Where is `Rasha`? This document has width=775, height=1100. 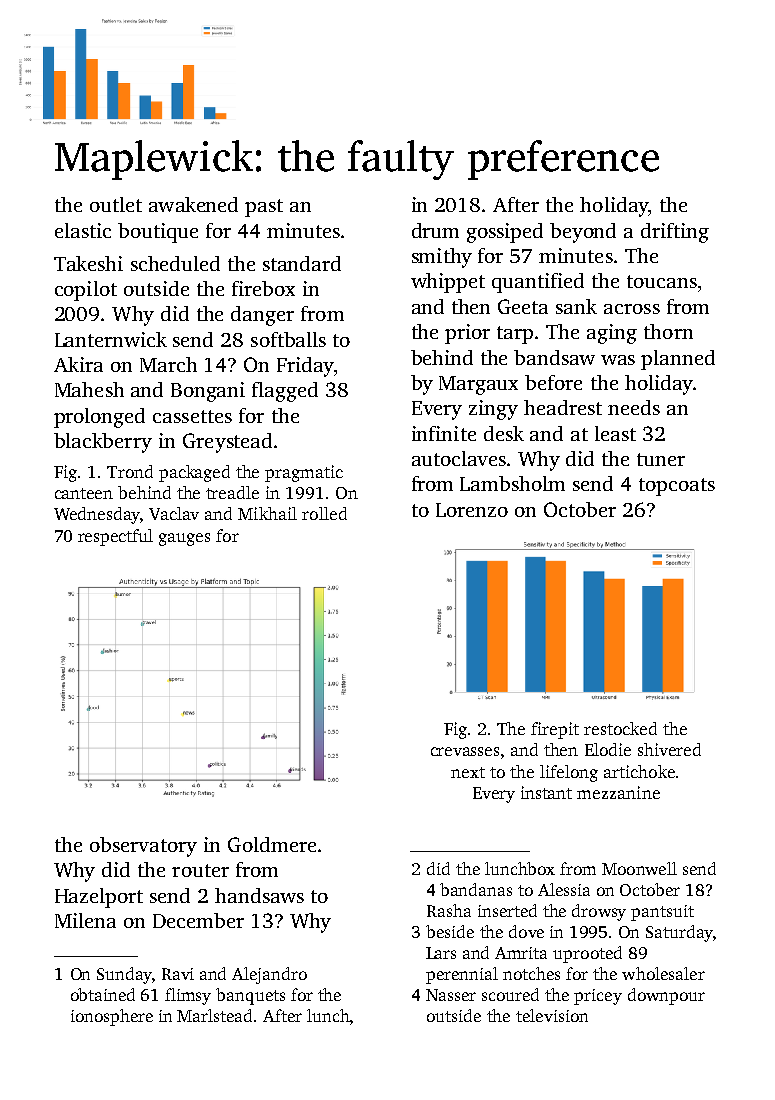
Rasha is located at coordinates (449, 910).
